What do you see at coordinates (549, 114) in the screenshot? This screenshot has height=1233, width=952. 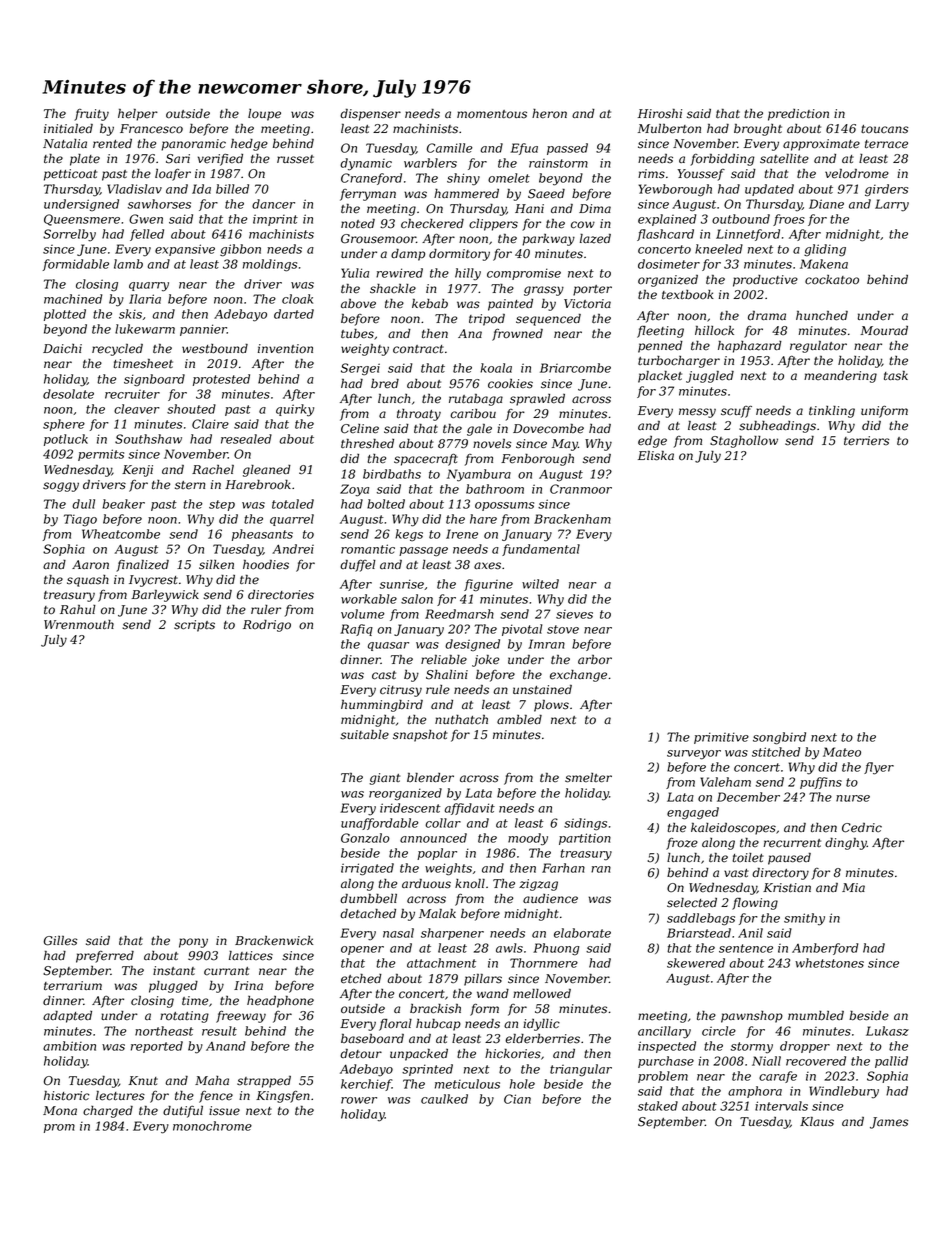 I see `heron` at bounding box center [549, 114].
